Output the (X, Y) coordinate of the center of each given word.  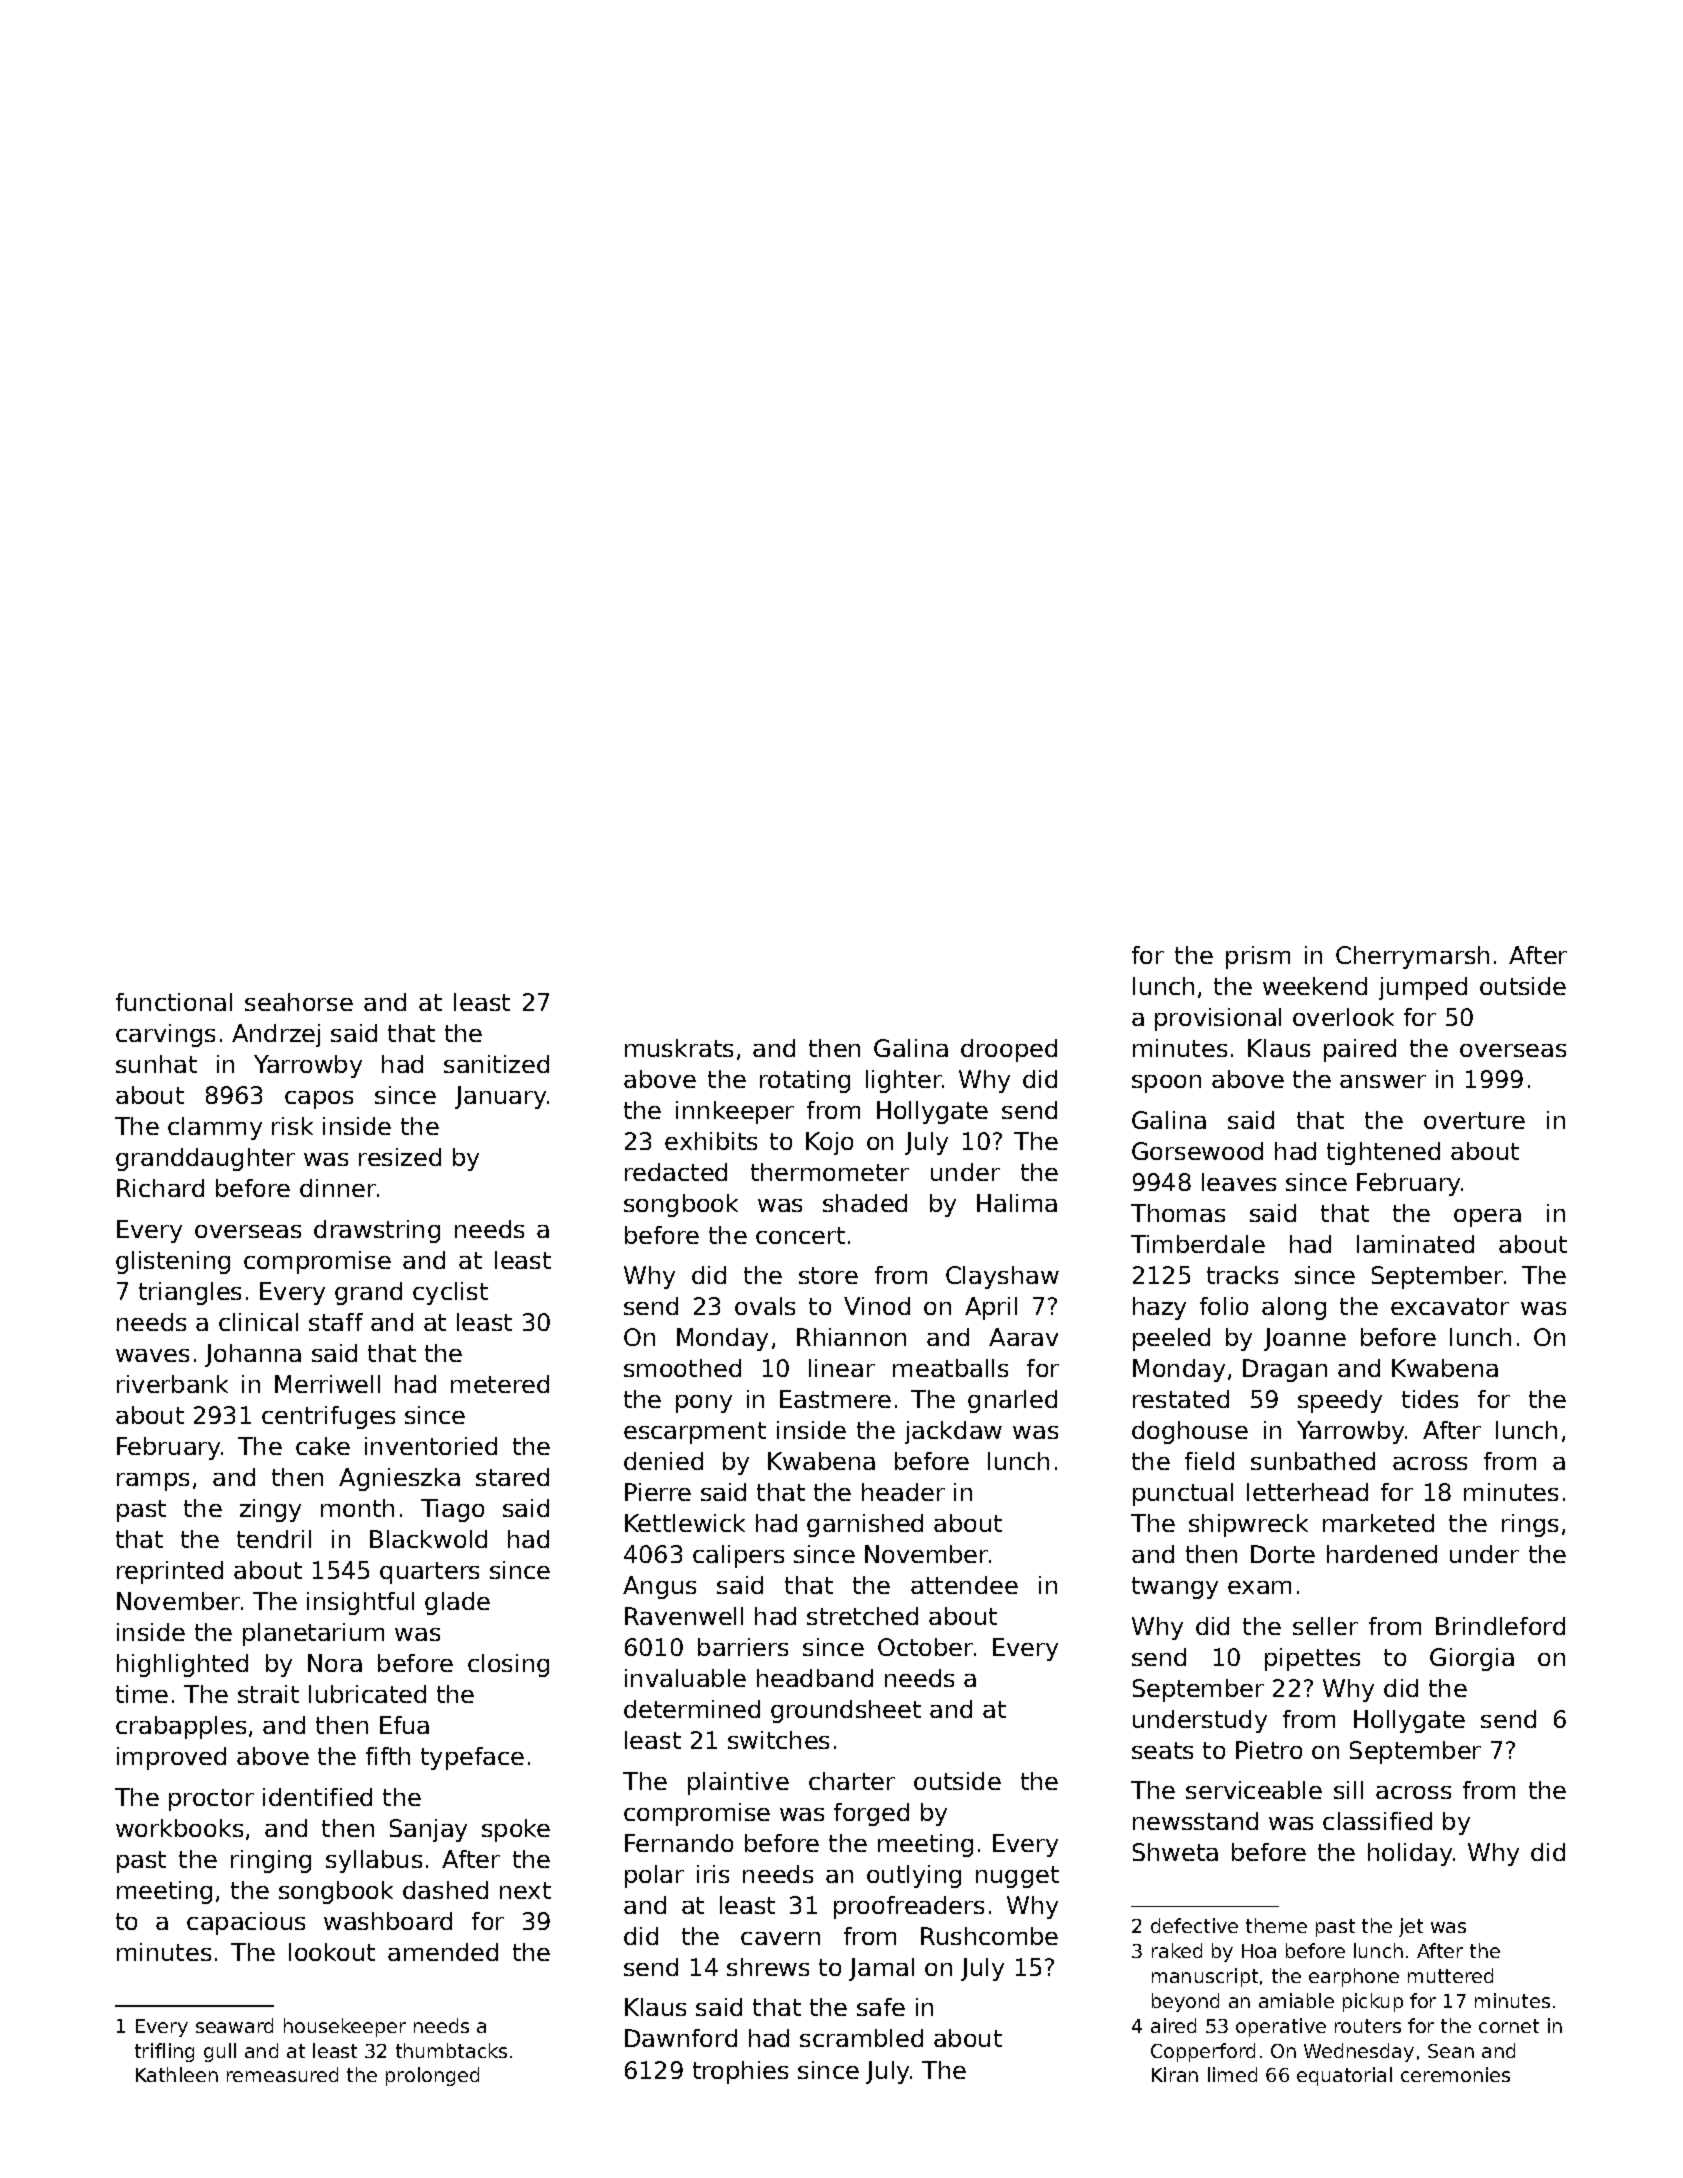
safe (881, 2007)
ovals (765, 1306)
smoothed (682, 1368)
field (1209, 1461)
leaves (1239, 1182)
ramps (153, 1482)
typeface (472, 1758)
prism (1258, 957)
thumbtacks (451, 2050)
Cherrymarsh (1412, 957)
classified (1377, 1821)
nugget (1017, 1877)
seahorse (299, 1002)
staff (336, 1322)
